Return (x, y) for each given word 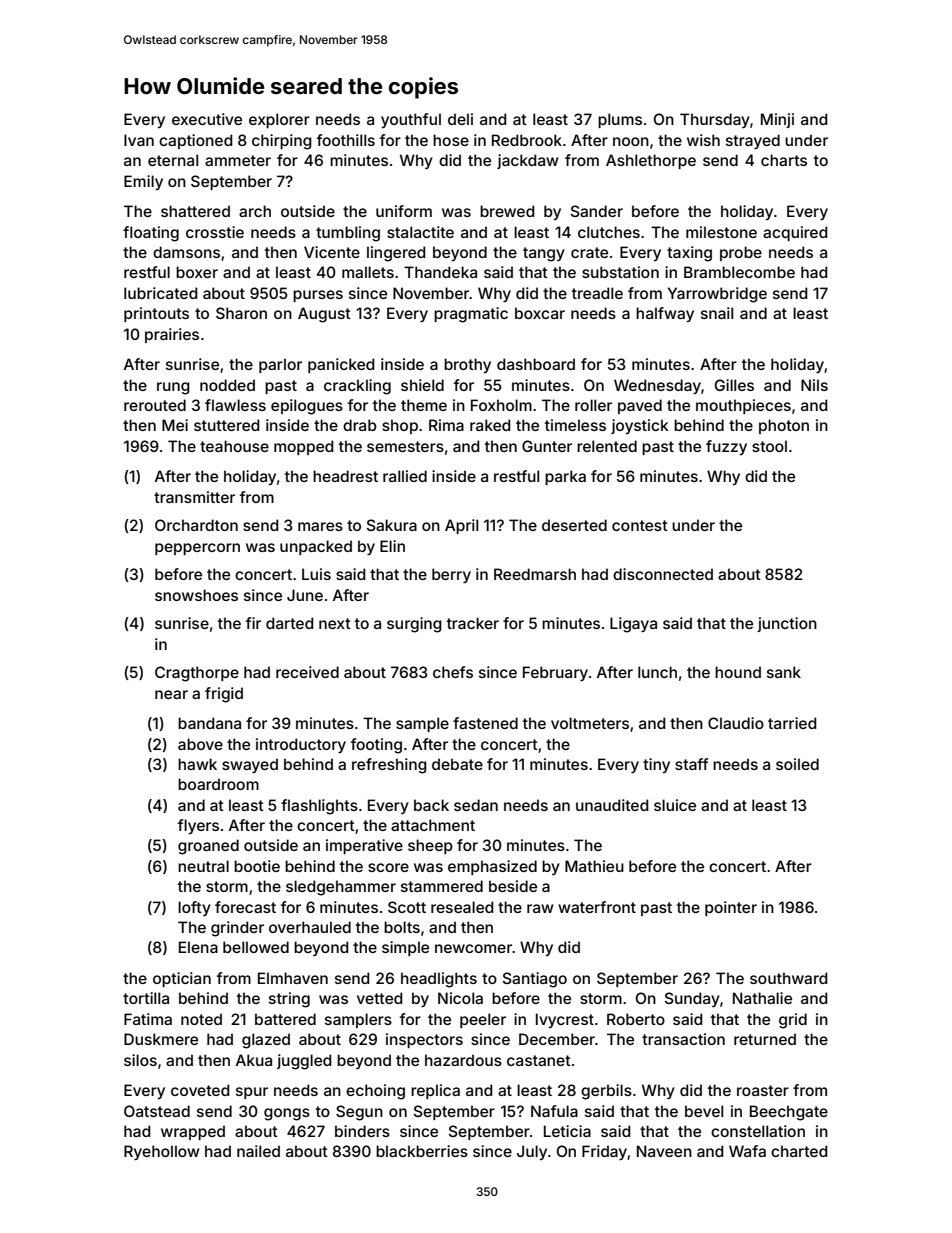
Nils (814, 385)
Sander (597, 211)
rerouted (155, 405)
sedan (476, 805)
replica (435, 1091)
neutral (203, 866)
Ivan (139, 140)
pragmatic (471, 315)
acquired (795, 233)
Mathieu (594, 866)
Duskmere (161, 1039)
